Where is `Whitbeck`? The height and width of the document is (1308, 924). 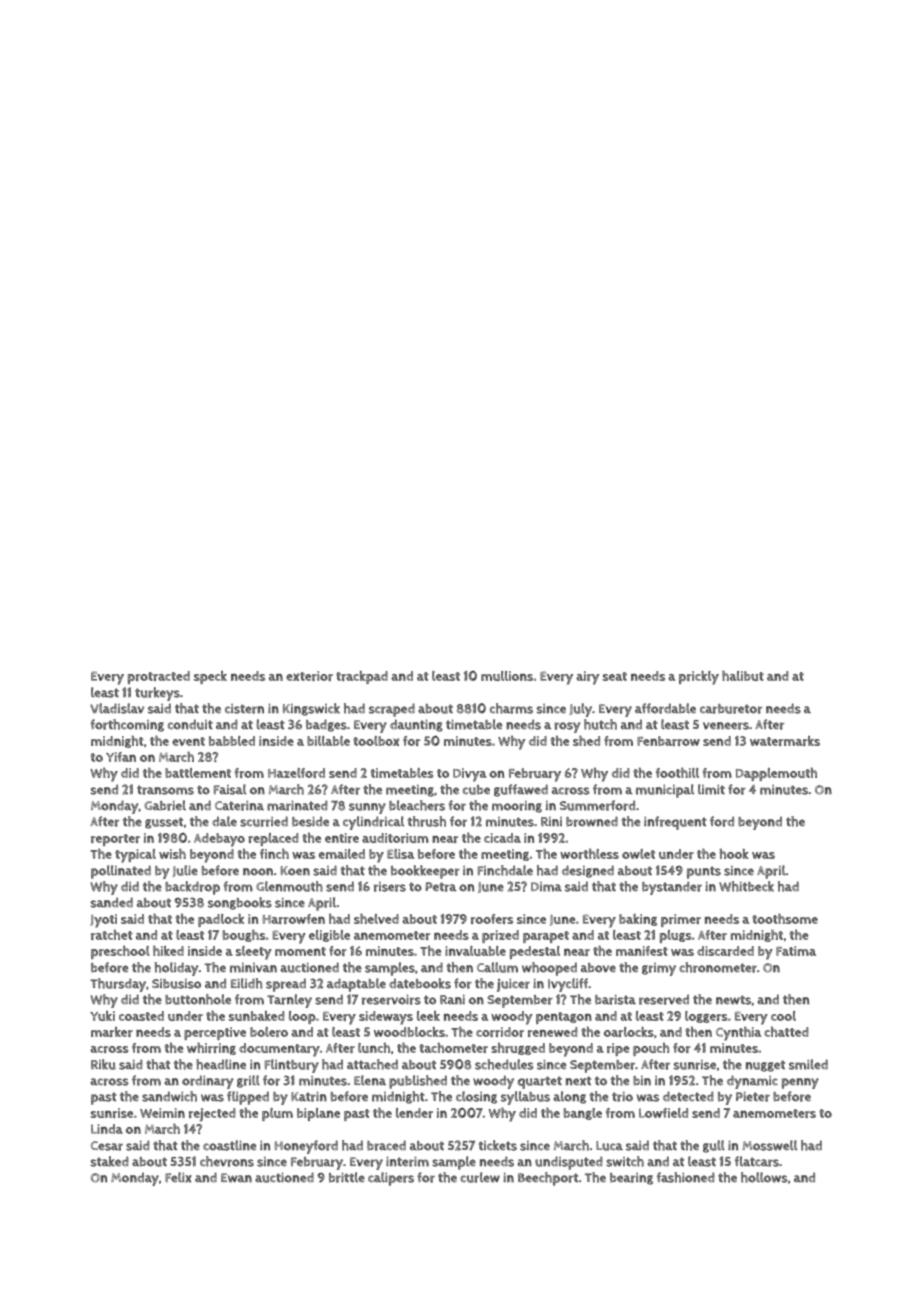
Whitbeck is located at coordinates (746, 886).
